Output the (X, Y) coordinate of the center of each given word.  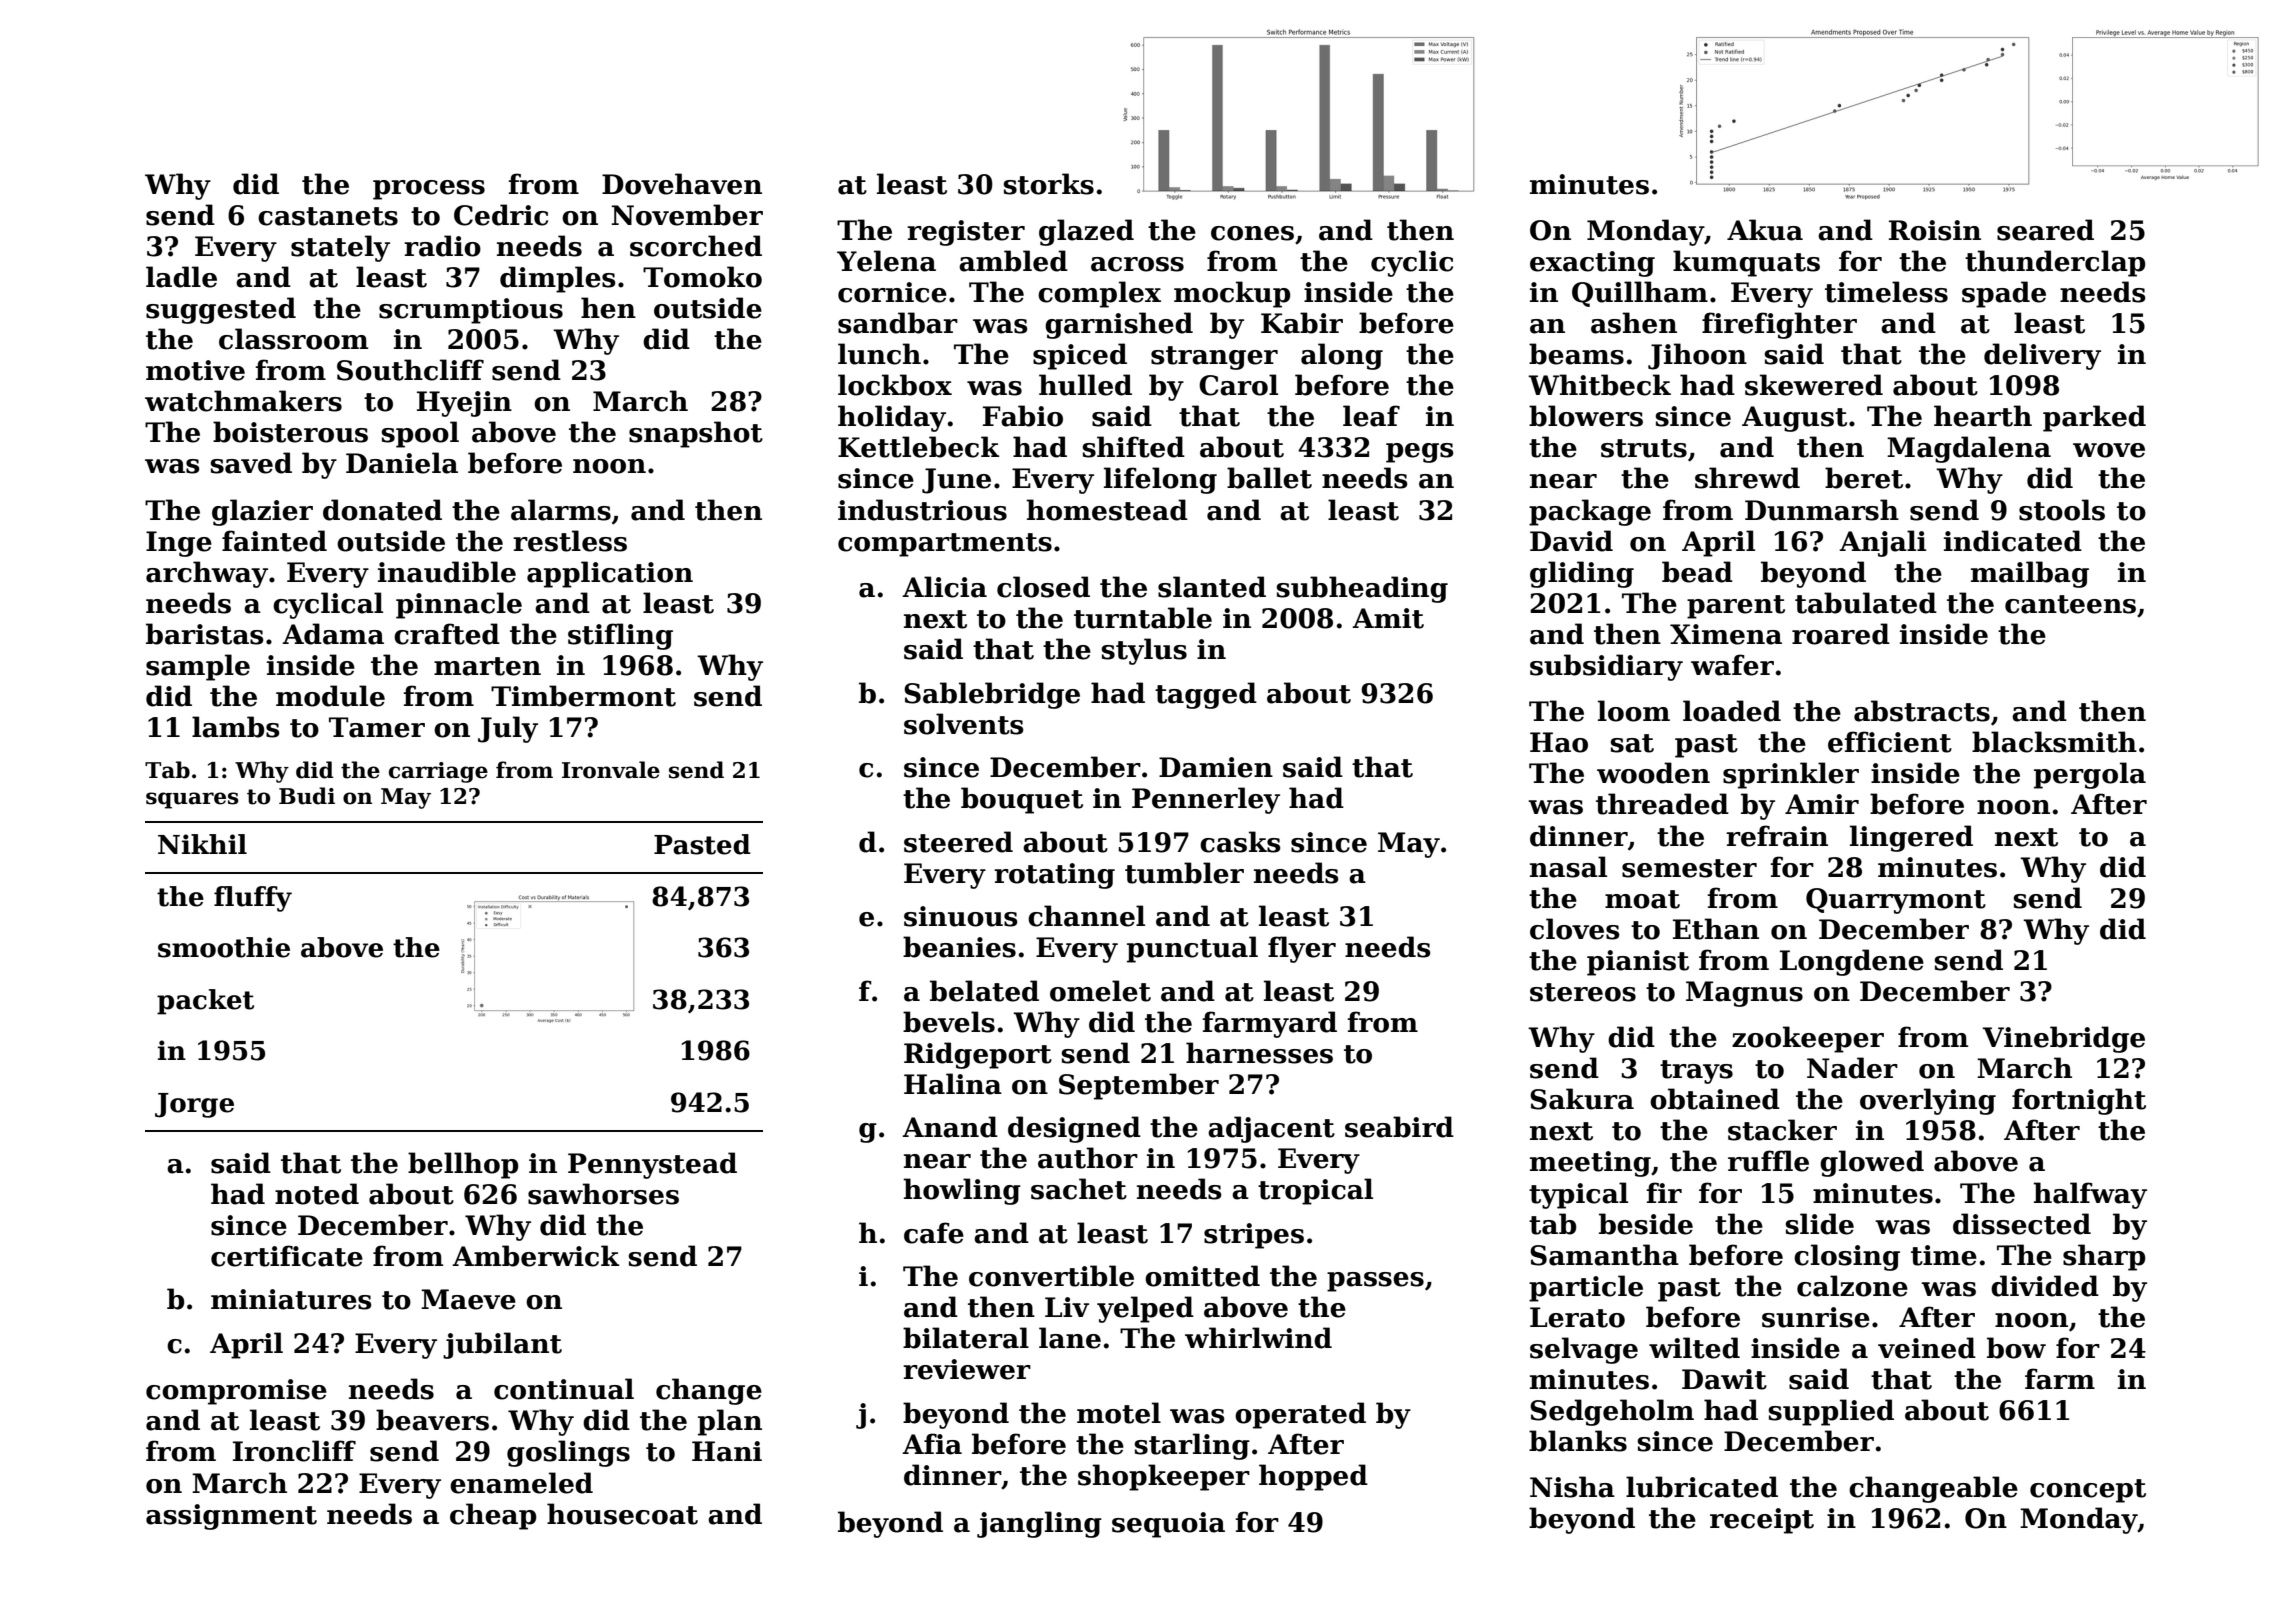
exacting (1592, 264)
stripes (1254, 1236)
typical (1578, 1195)
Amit (1388, 618)
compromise (236, 1392)
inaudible (447, 572)
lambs (235, 727)
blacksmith (2054, 742)
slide (1819, 1224)
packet (205, 1002)
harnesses (1259, 1053)
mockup (1232, 294)
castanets (328, 216)
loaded (1732, 711)
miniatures (291, 1299)
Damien (1216, 767)
